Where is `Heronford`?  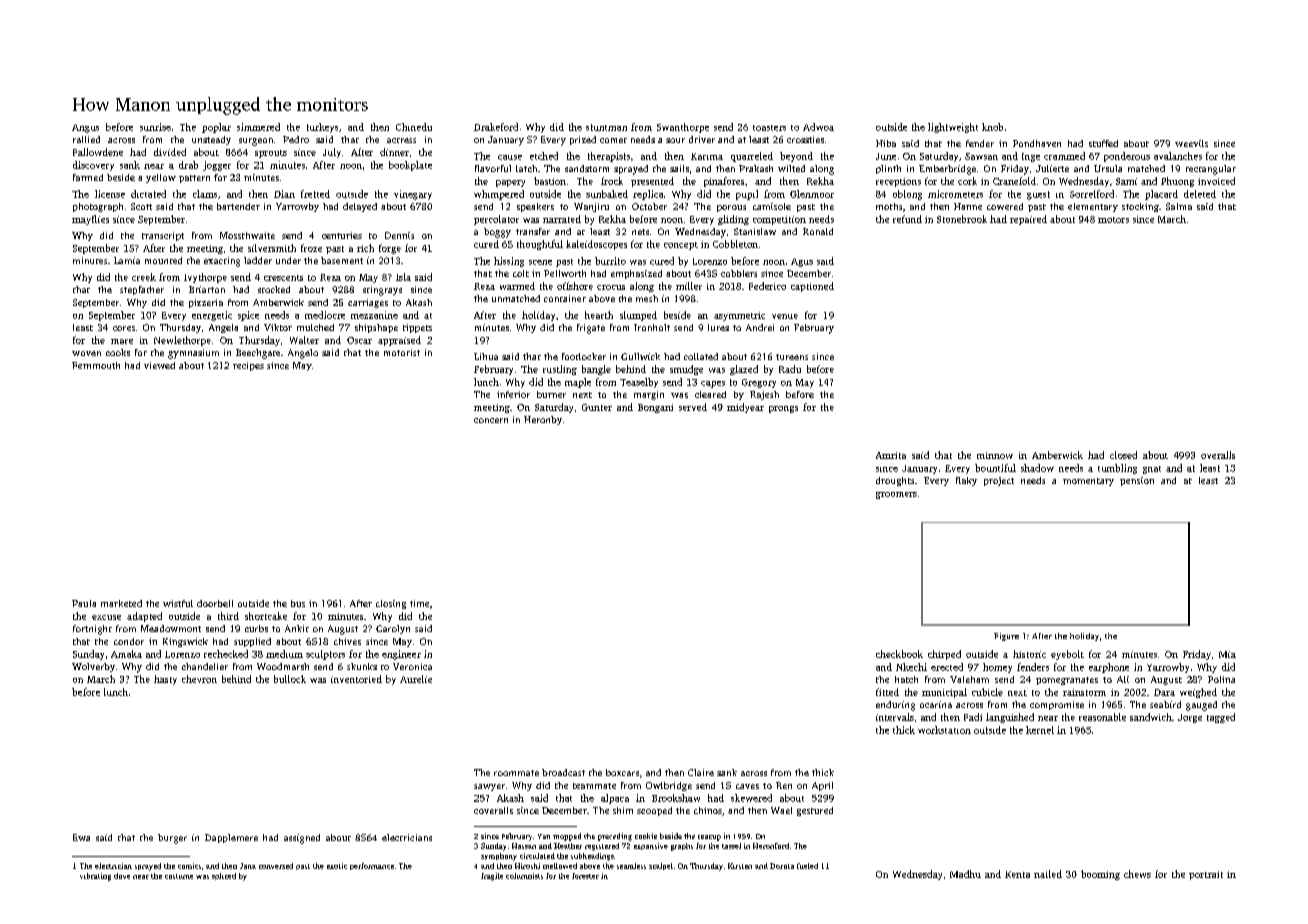
Heronford is located at coordinates (771, 846).
